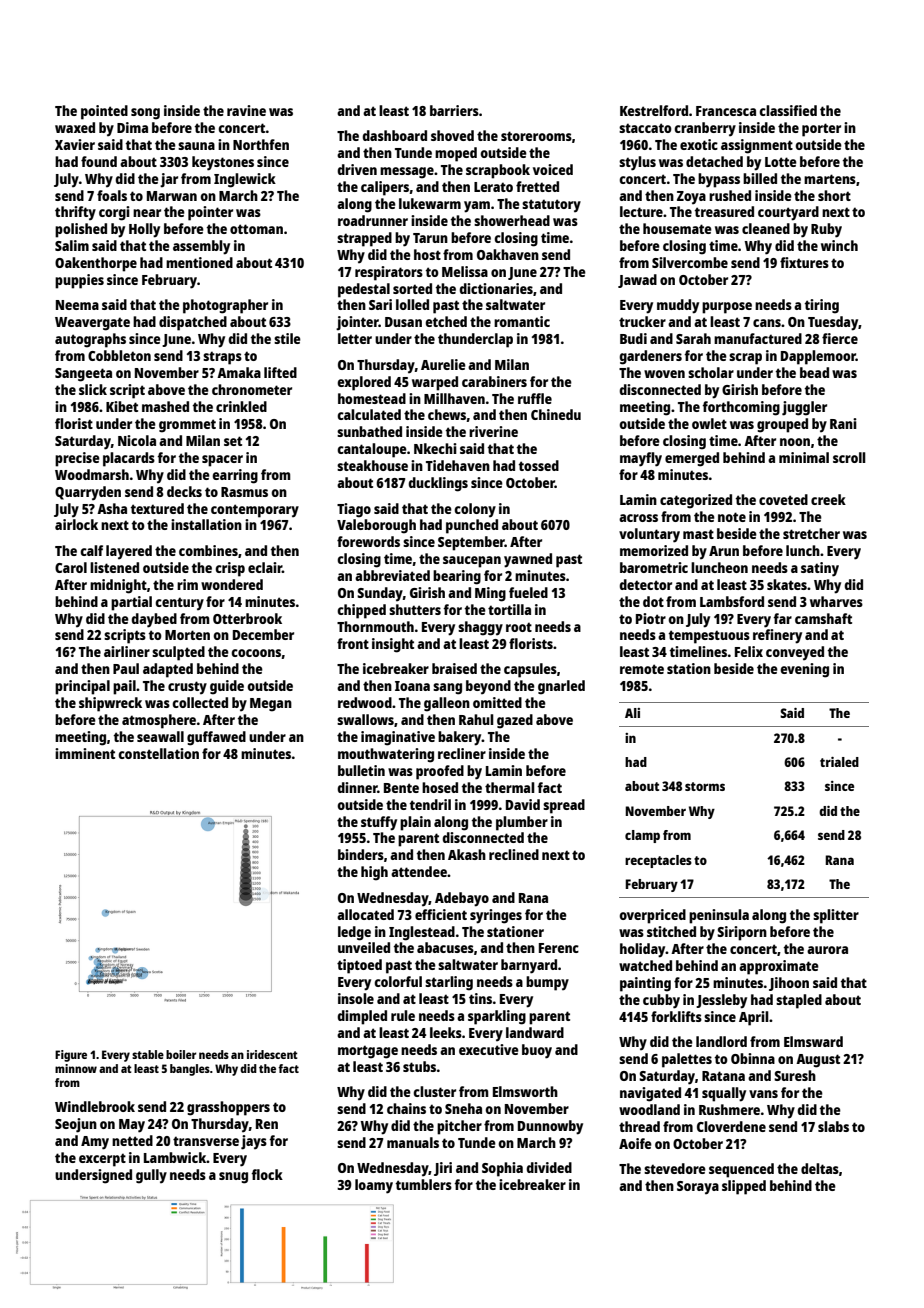 The image size is (924, 1308). I want to click on tumblers, so click(424, 1184).
